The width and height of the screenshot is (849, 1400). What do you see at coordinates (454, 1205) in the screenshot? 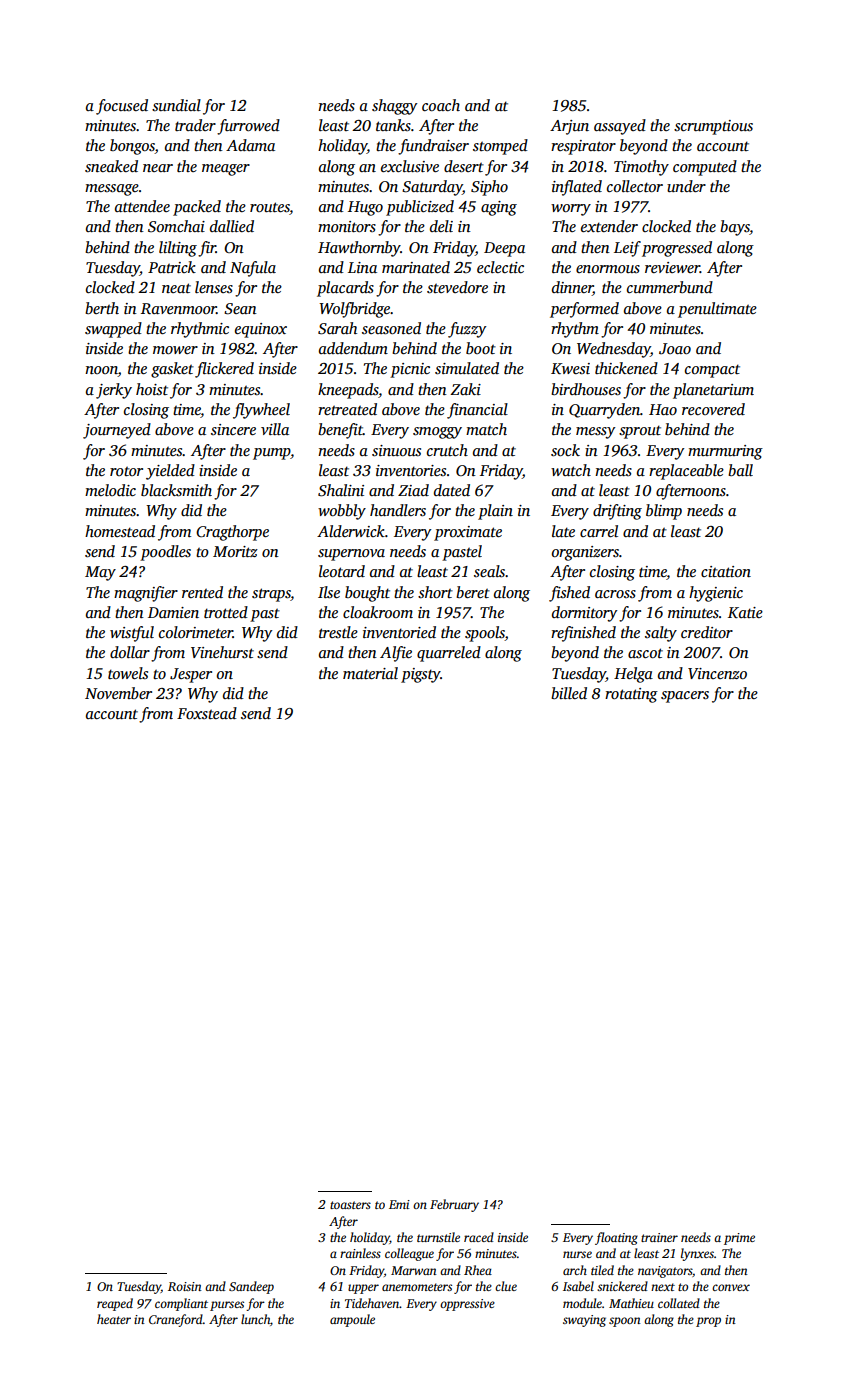
I see `February` at bounding box center [454, 1205].
